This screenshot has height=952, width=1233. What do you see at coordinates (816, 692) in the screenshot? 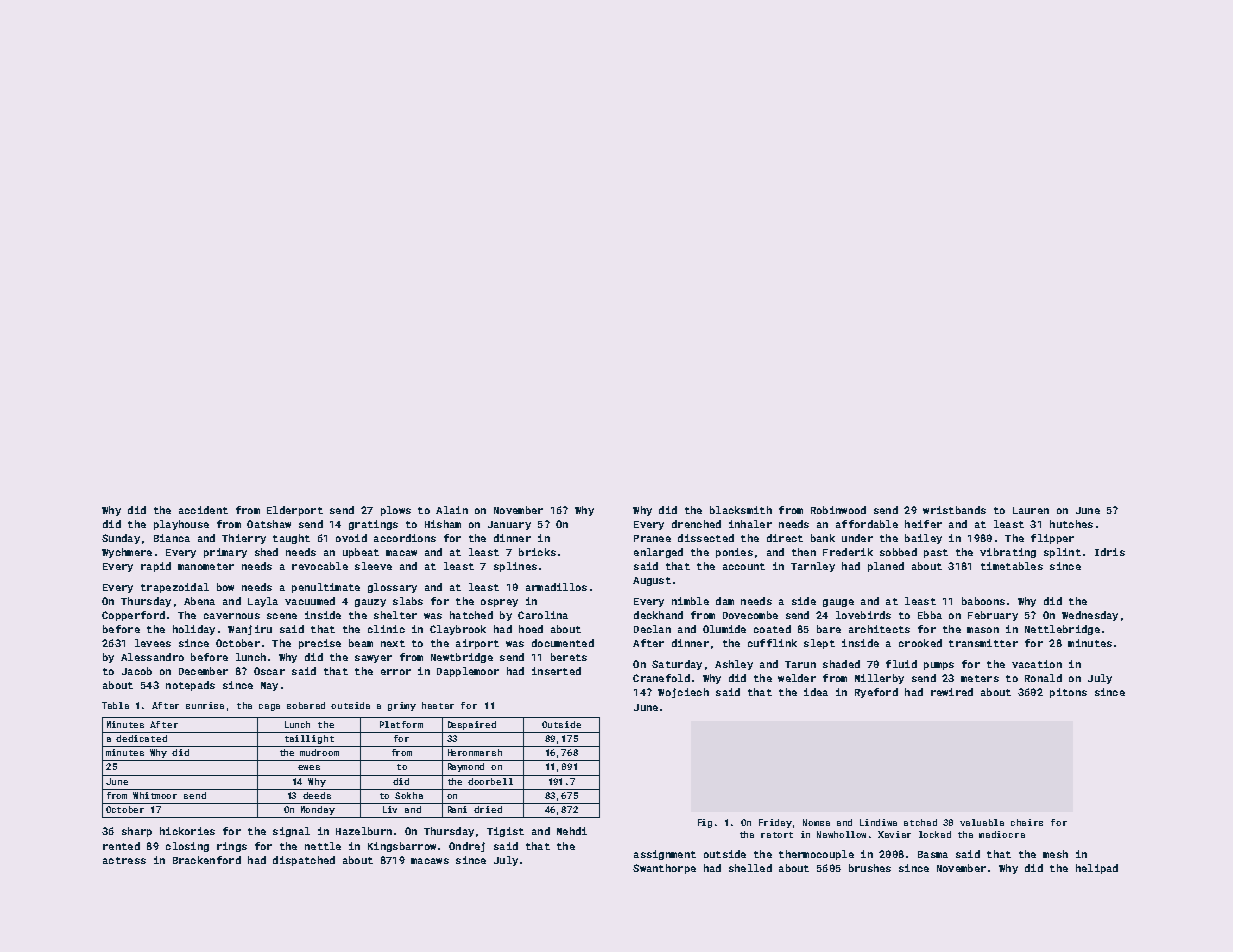
I see `idea` at bounding box center [816, 692].
